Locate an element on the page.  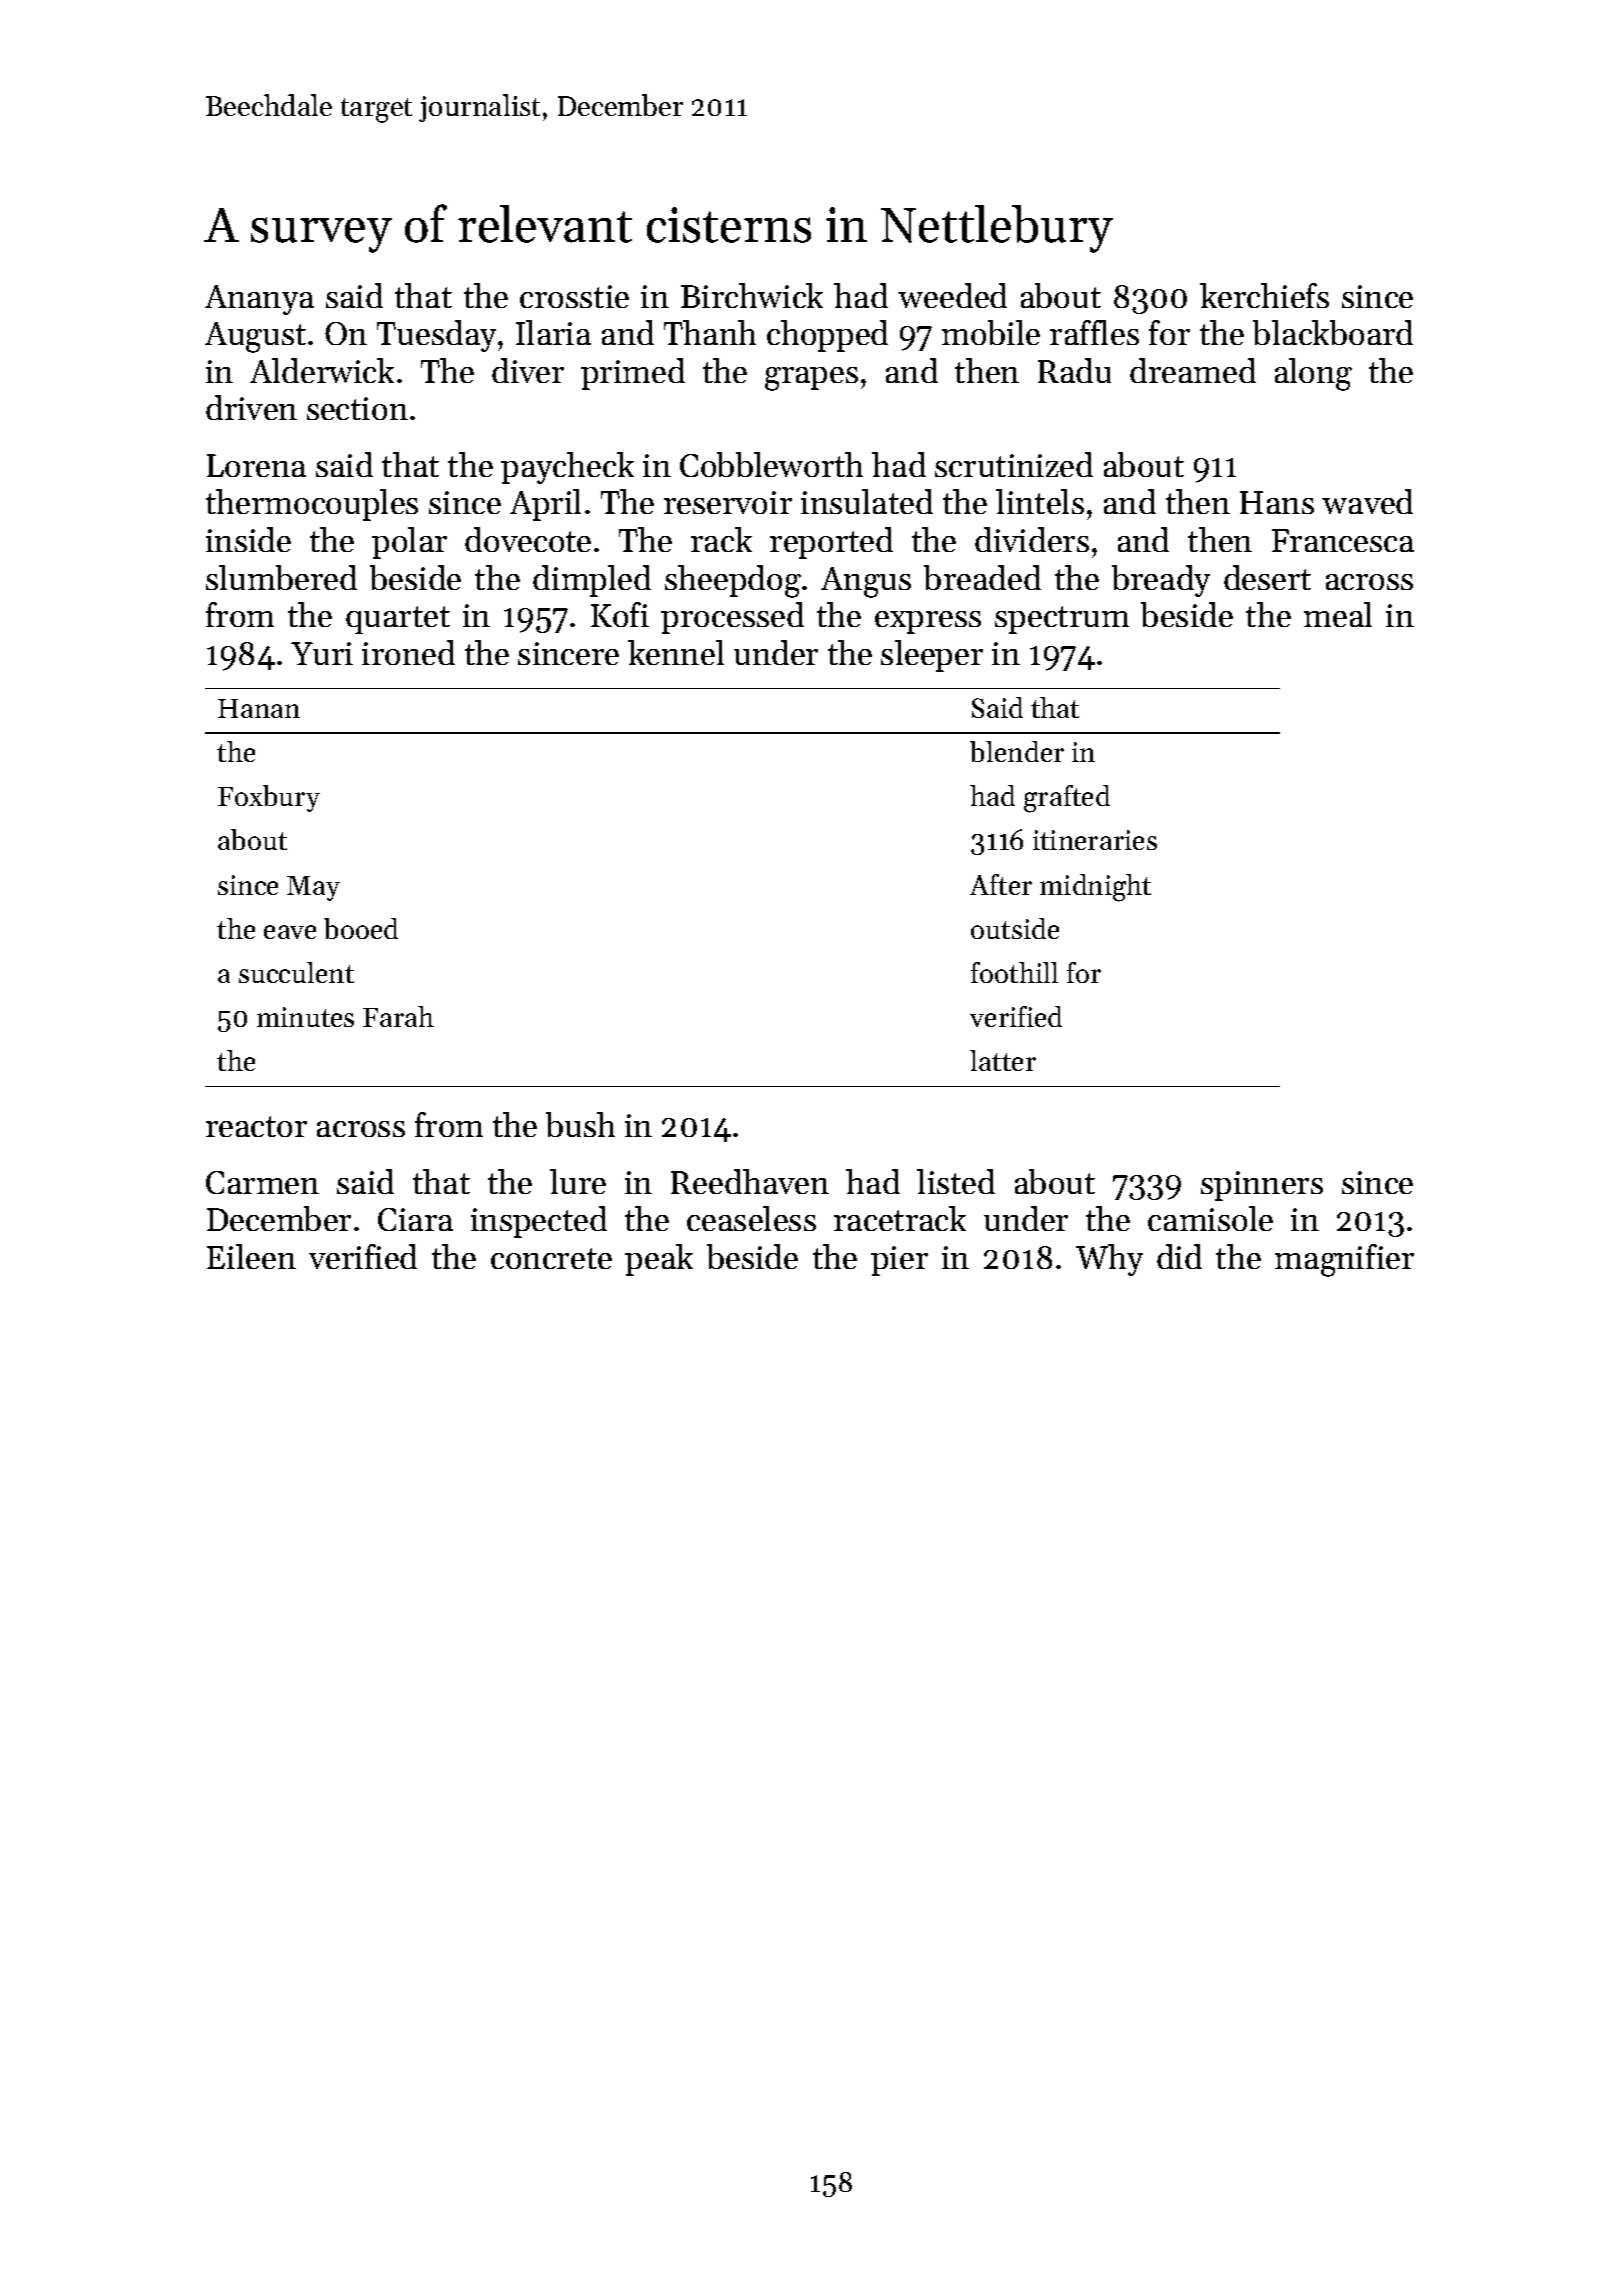
weeded is located at coordinates (952, 295).
